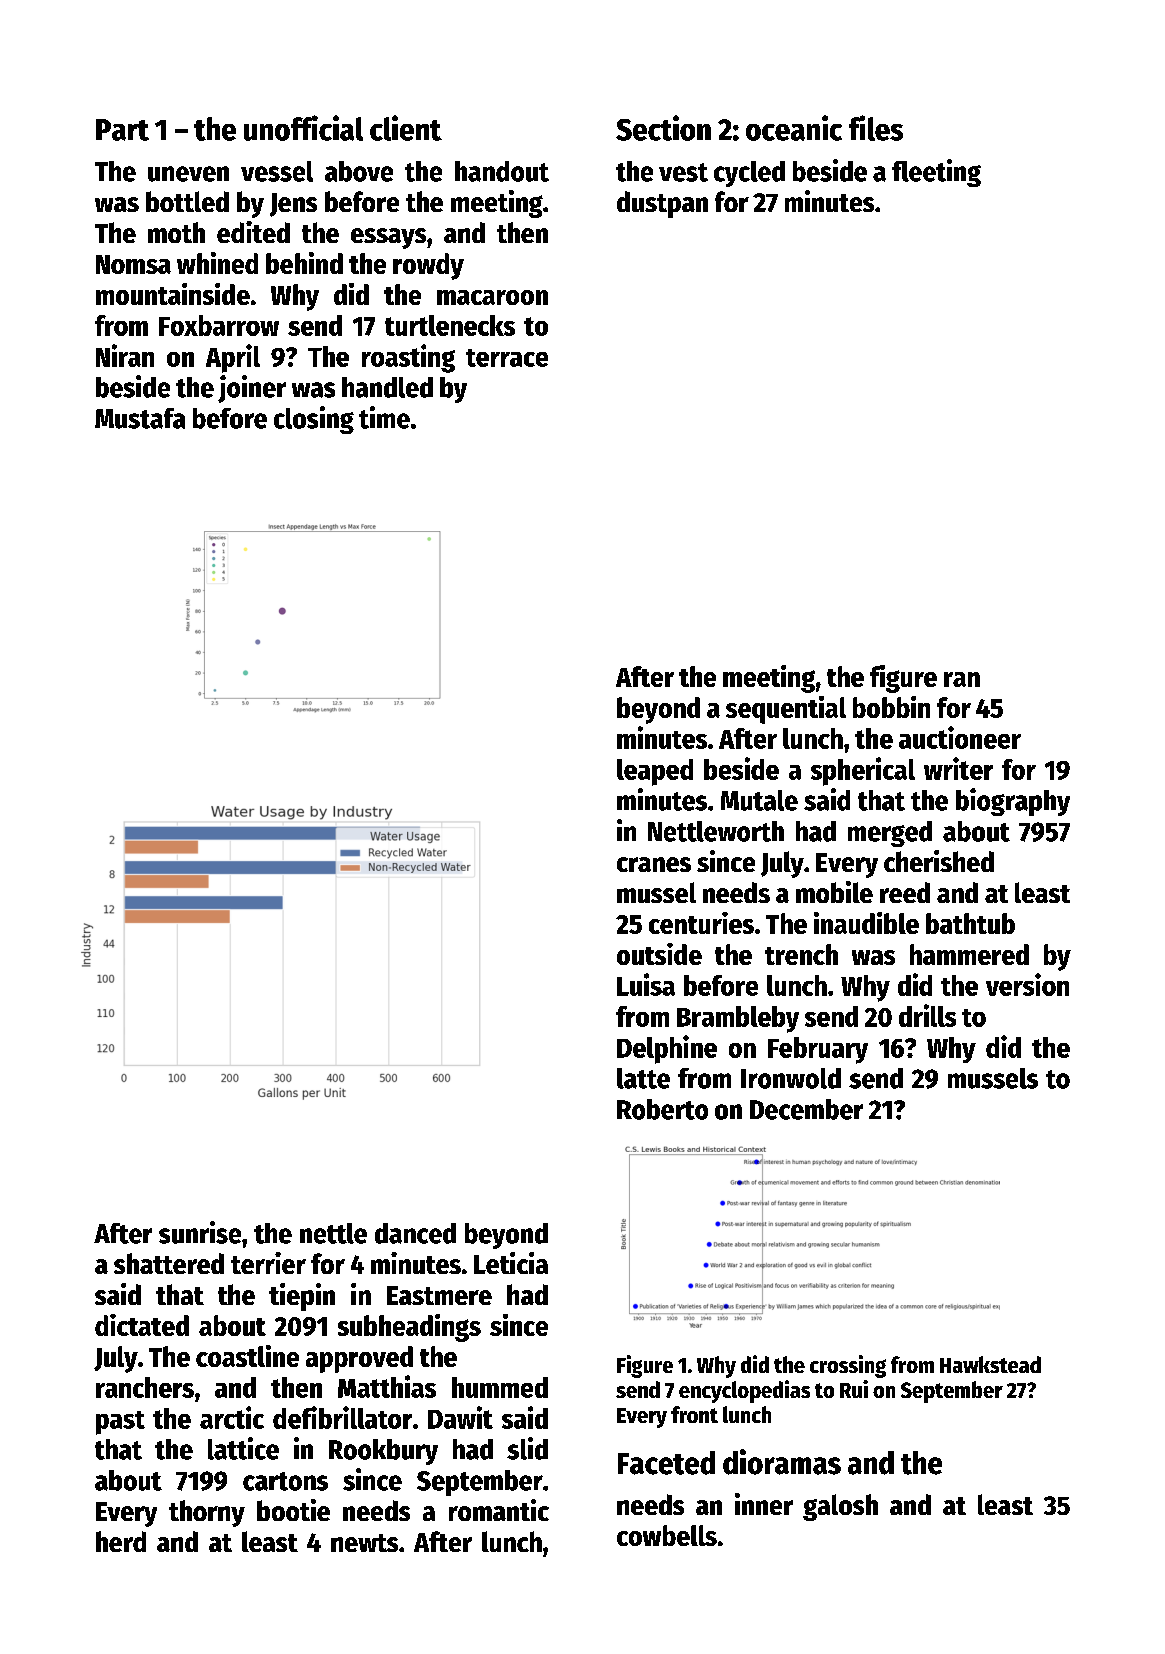 The width and height of the document is (1165, 1654). Describe the element at coordinates (960, 737) in the document. I see `auctioneer` at that location.
